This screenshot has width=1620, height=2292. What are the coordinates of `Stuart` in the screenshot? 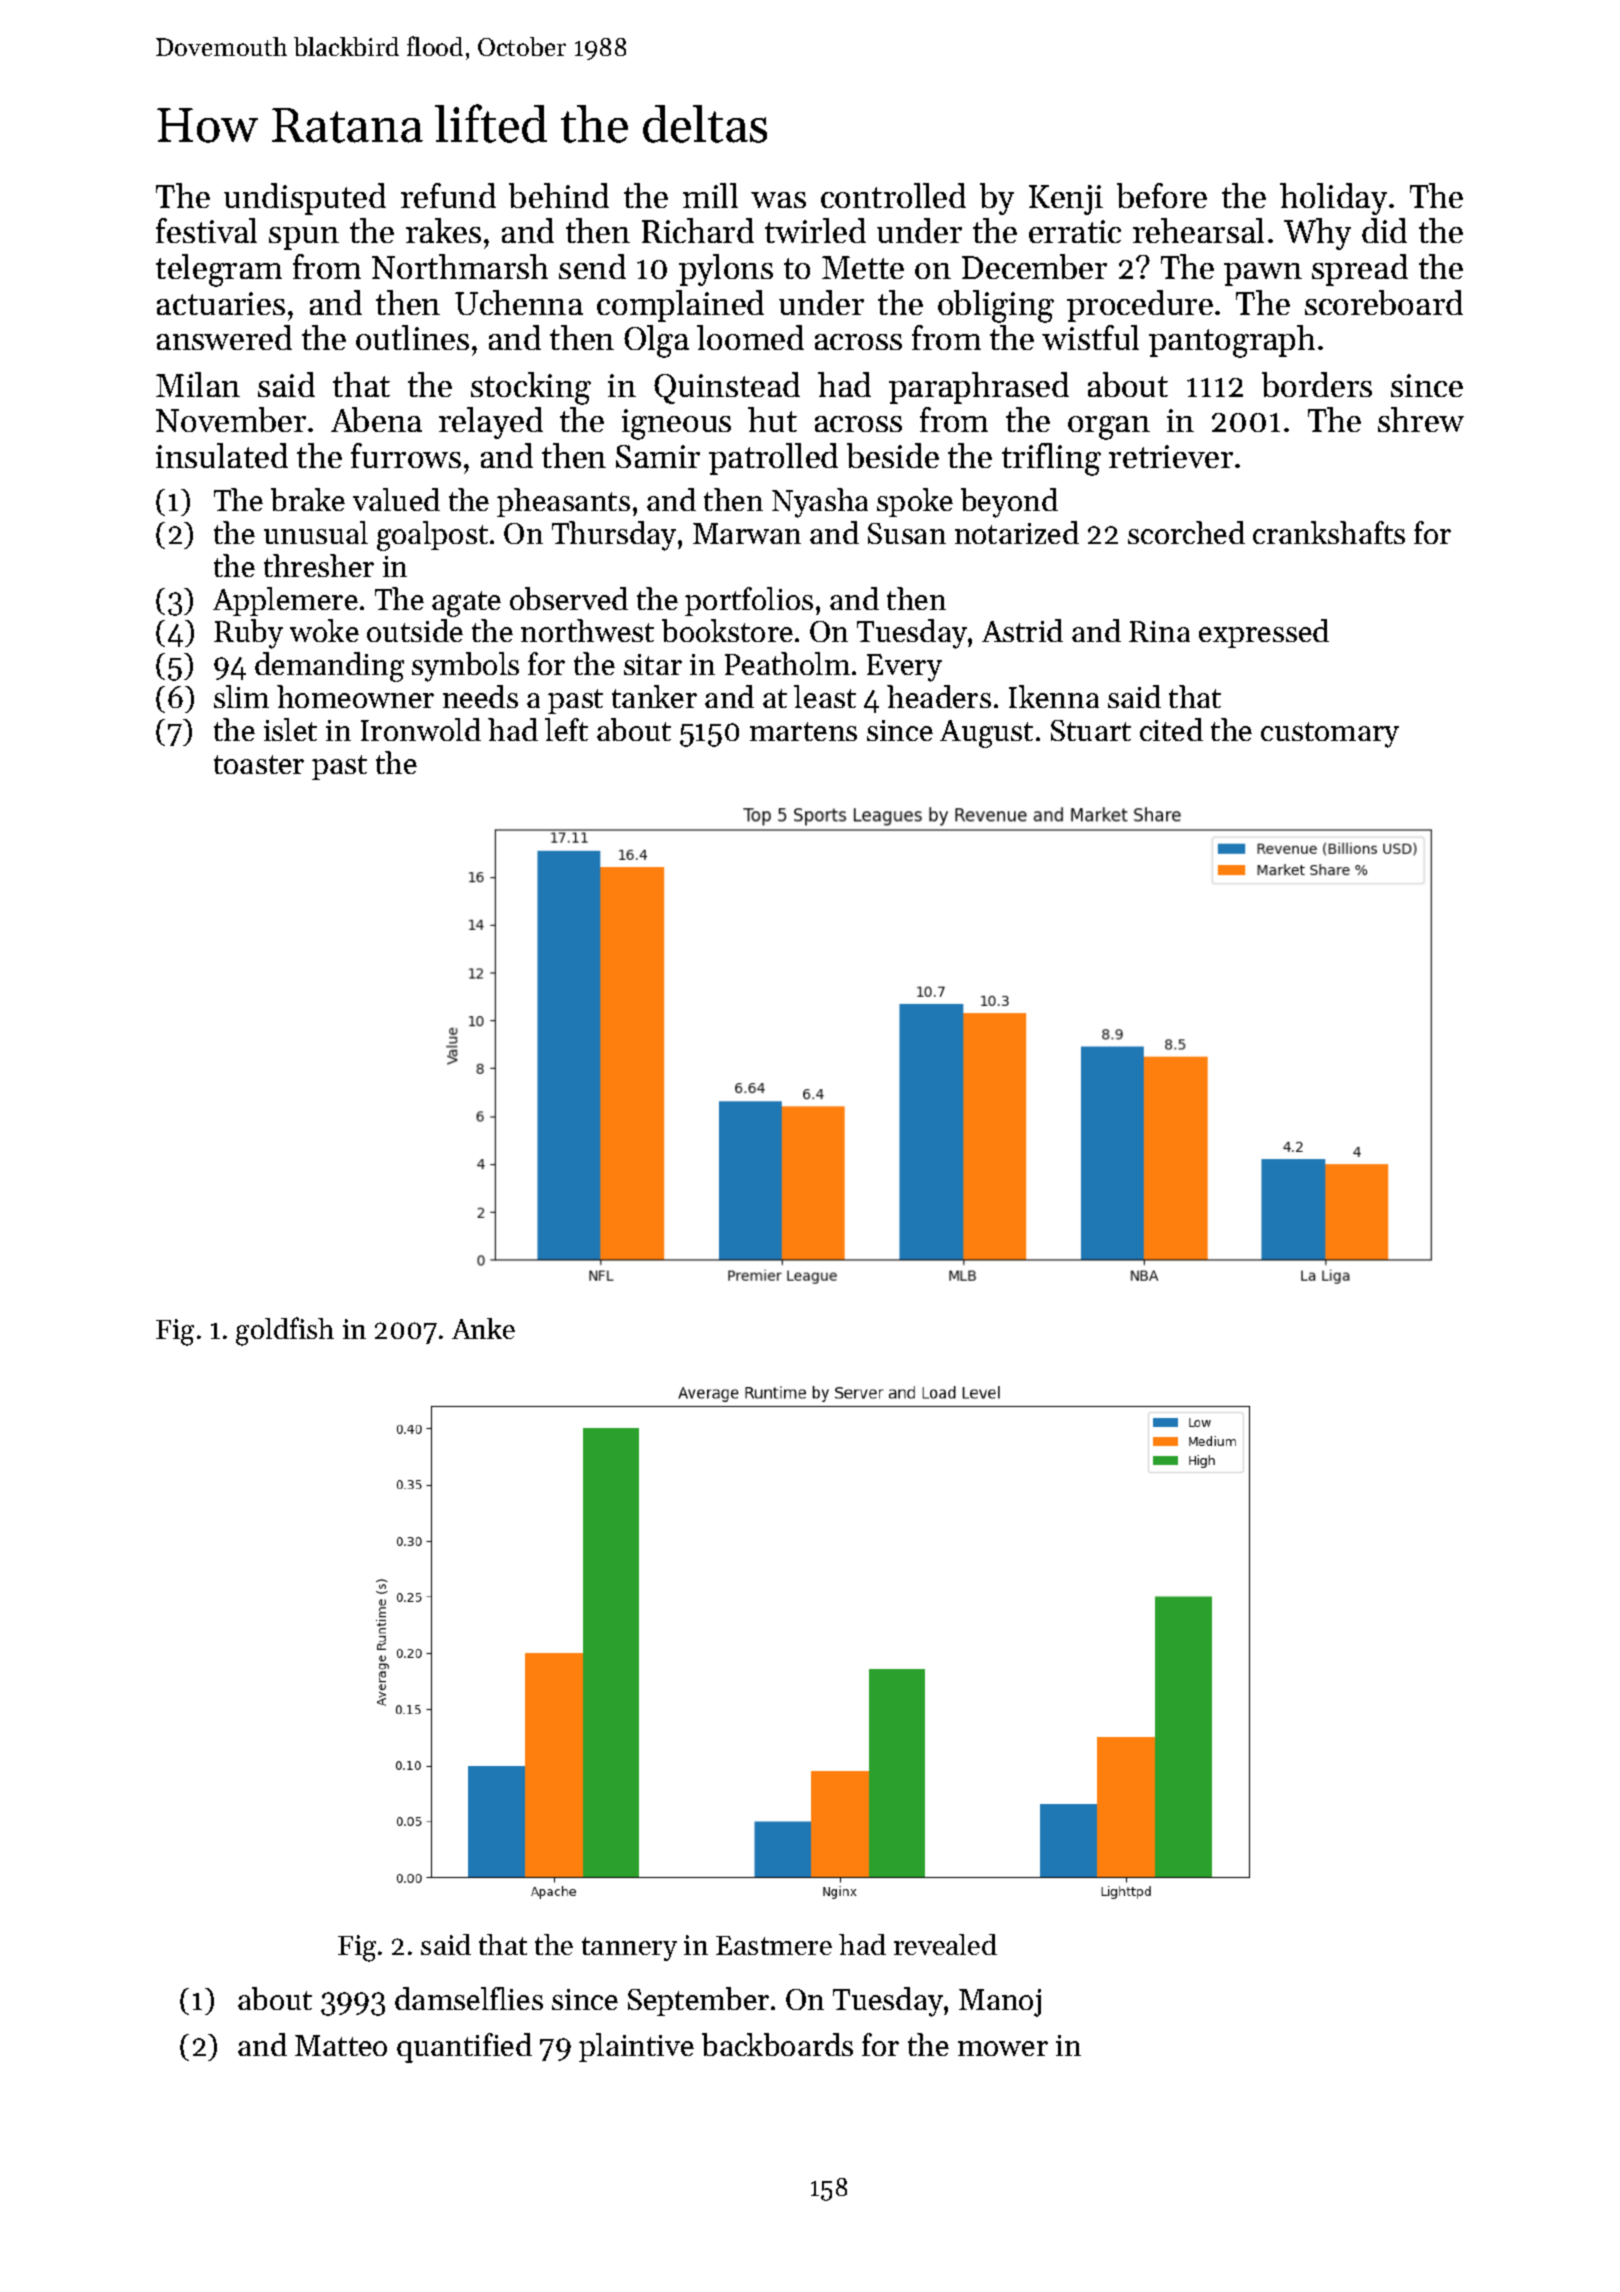 It's located at (1091, 730).
